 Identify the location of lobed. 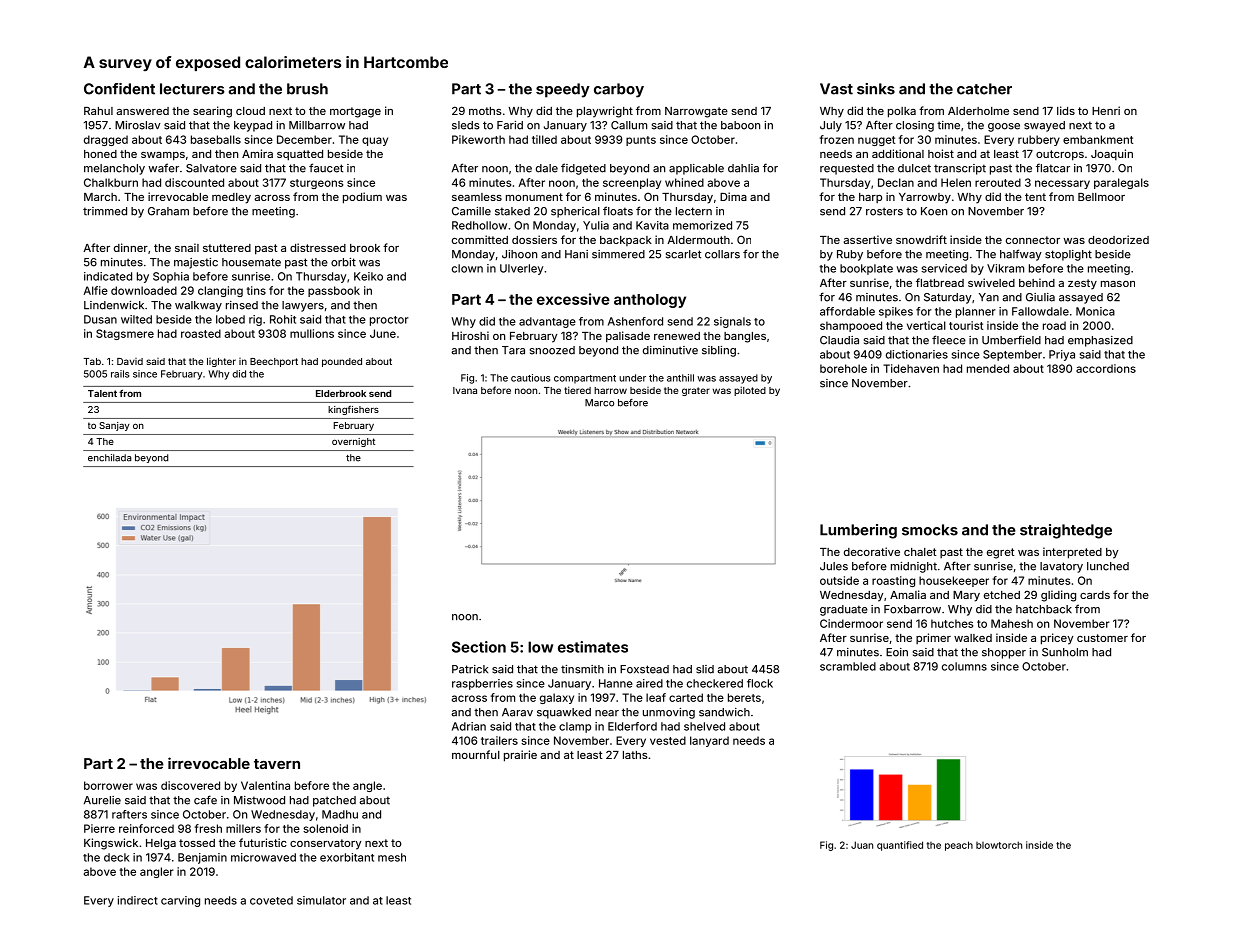
(230, 319).
